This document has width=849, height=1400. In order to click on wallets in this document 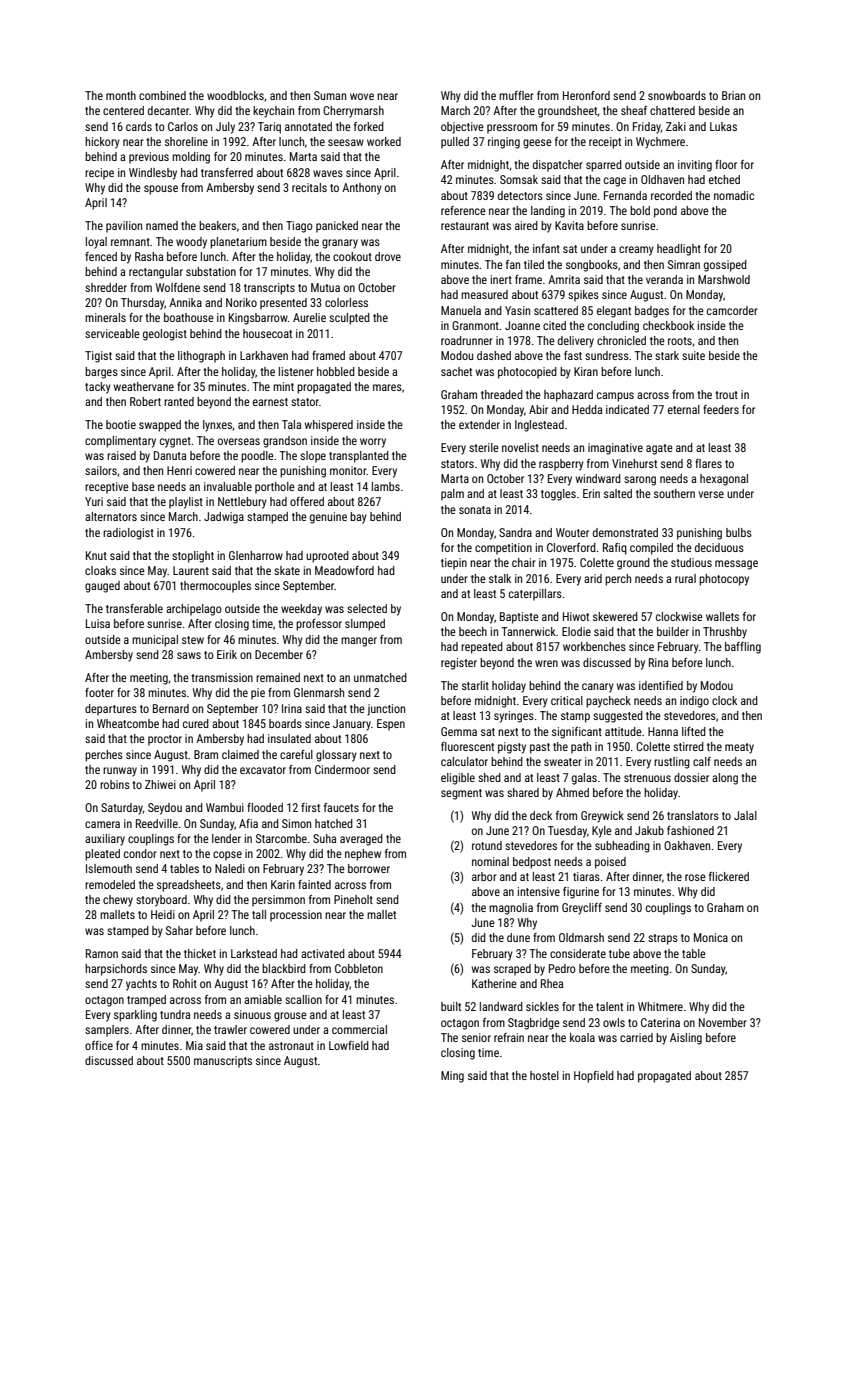, I will do `click(722, 616)`.
